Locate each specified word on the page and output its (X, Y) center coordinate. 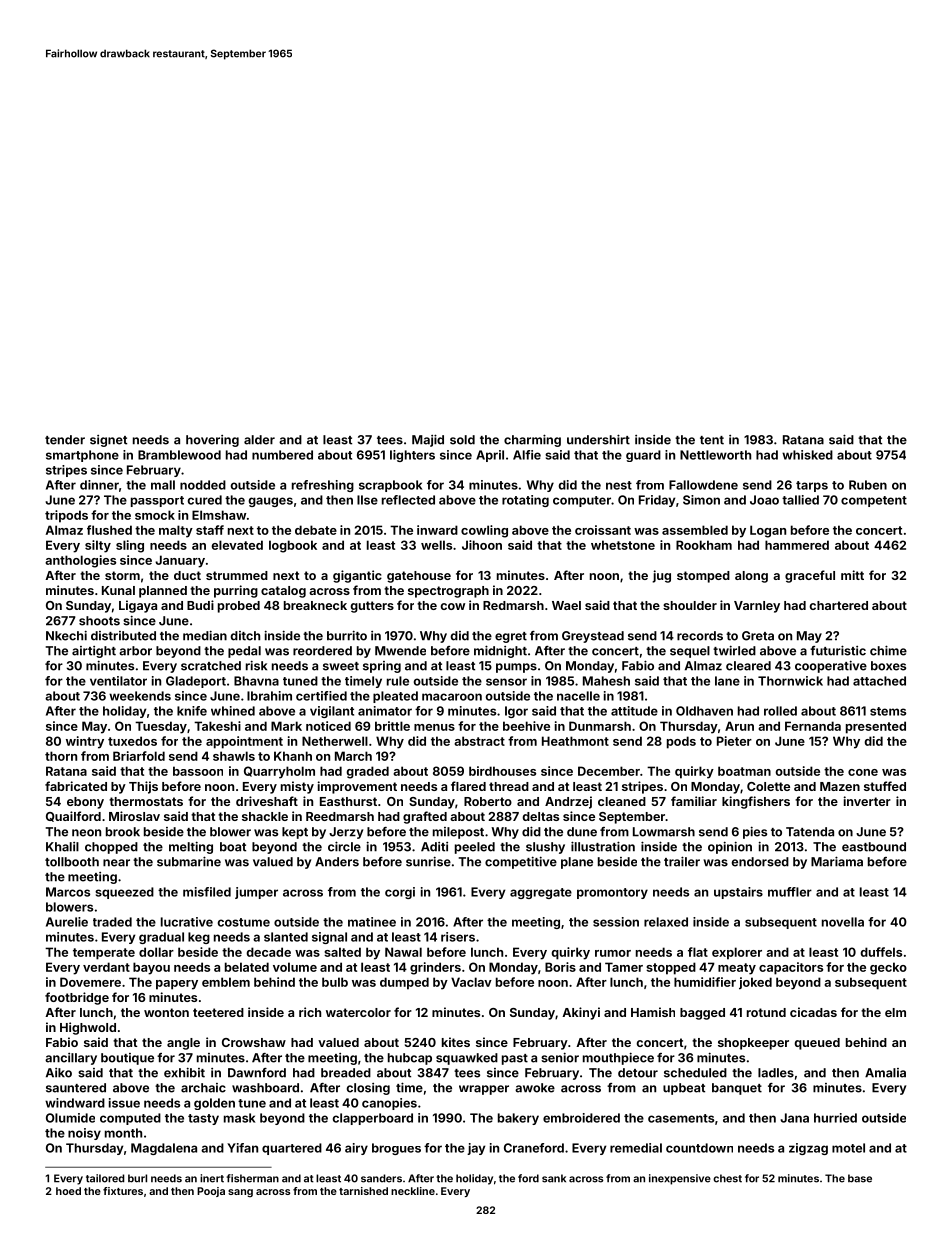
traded (112, 922)
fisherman (252, 1178)
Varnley (757, 607)
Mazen (840, 786)
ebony (85, 803)
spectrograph (448, 592)
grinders (435, 968)
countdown (699, 1148)
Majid (428, 440)
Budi (200, 605)
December (609, 771)
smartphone (82, 456)
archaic (203, 1088)
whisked (807, 455)
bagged (702, 1014)
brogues (396, 1149)
